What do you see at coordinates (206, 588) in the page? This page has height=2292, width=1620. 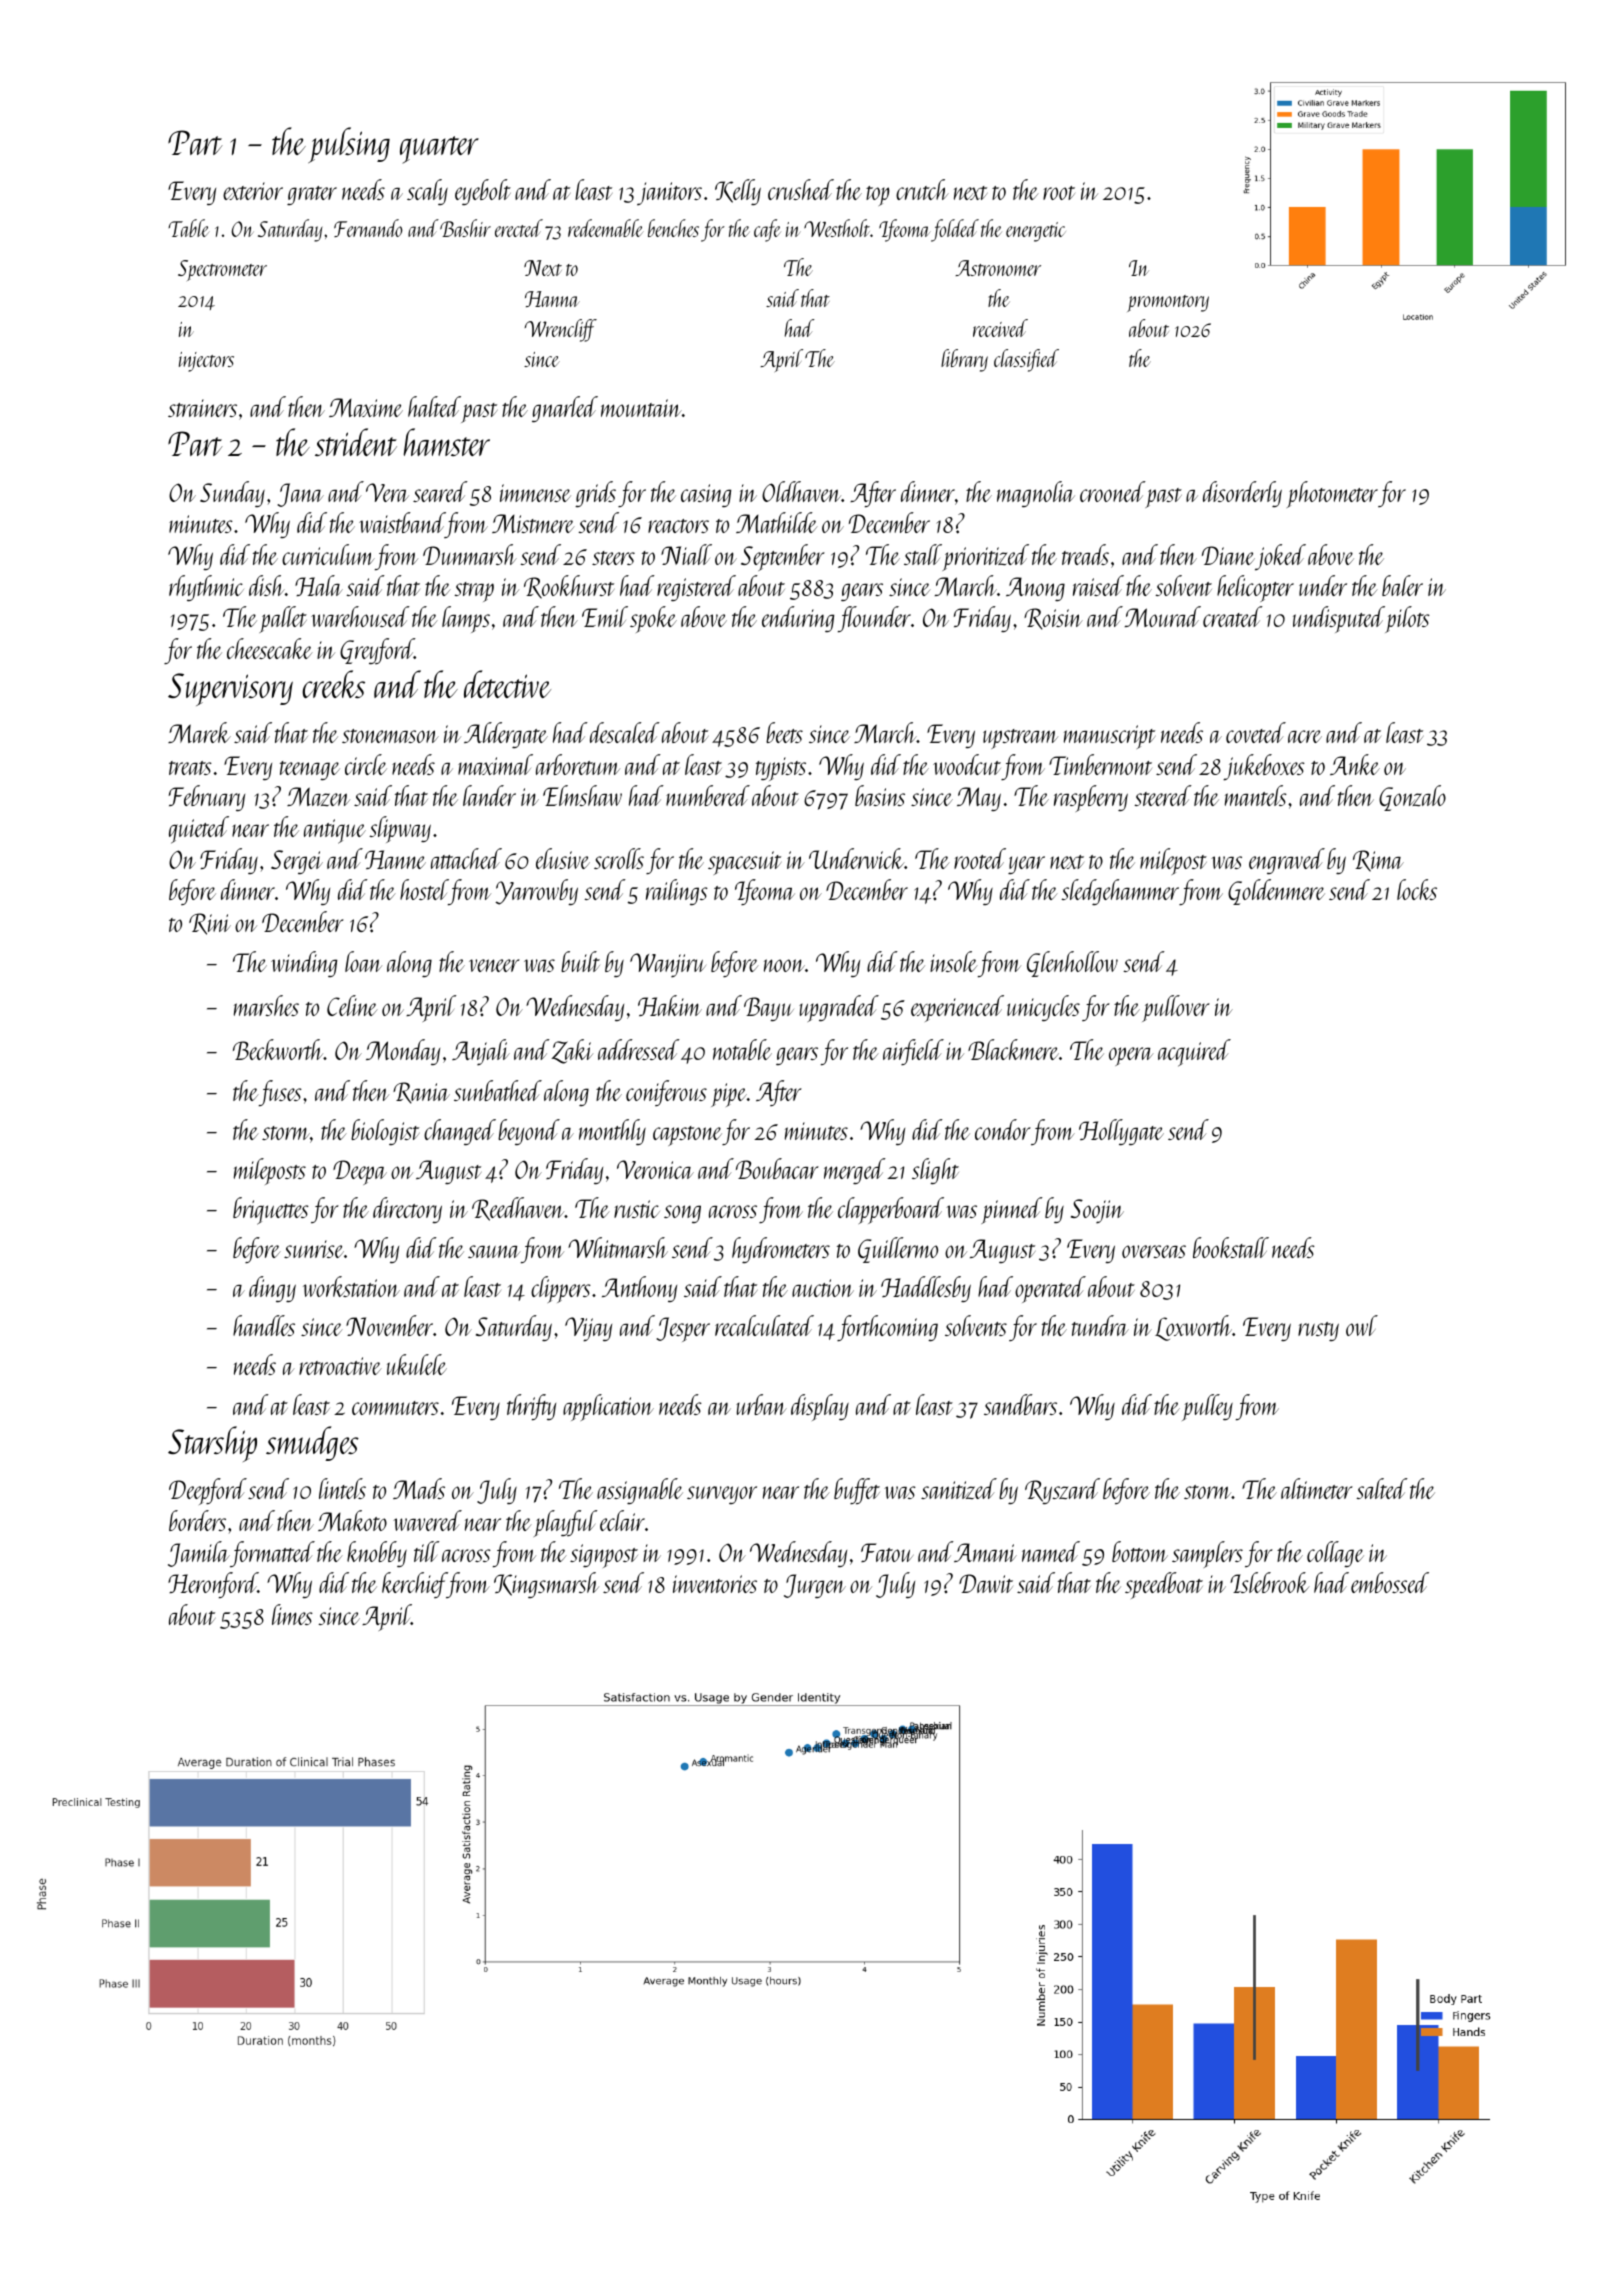 I see `rhythmic` at bounding box center [206, 588].
